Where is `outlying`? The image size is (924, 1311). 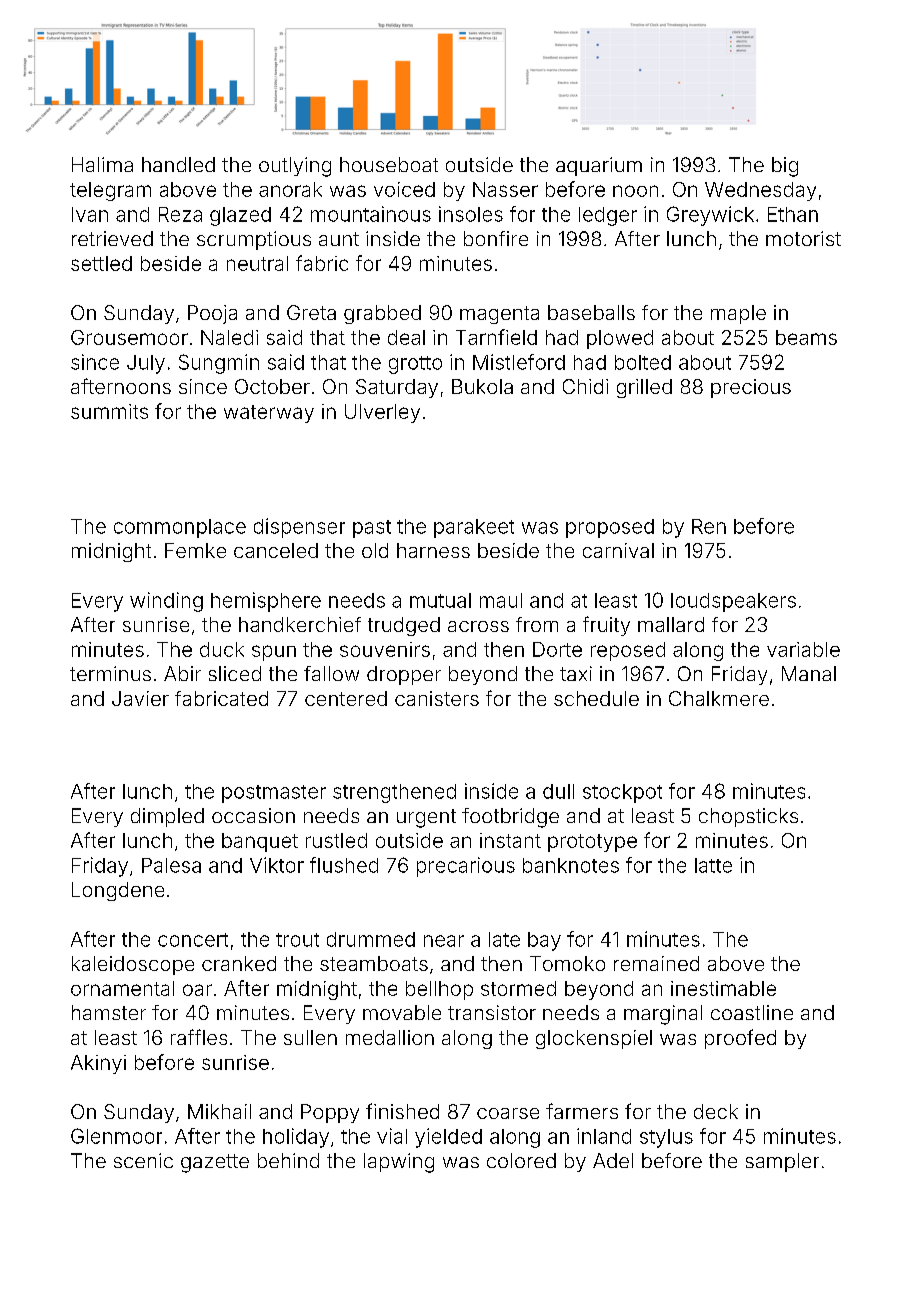 outlying is located at coordinates (295, 167).
